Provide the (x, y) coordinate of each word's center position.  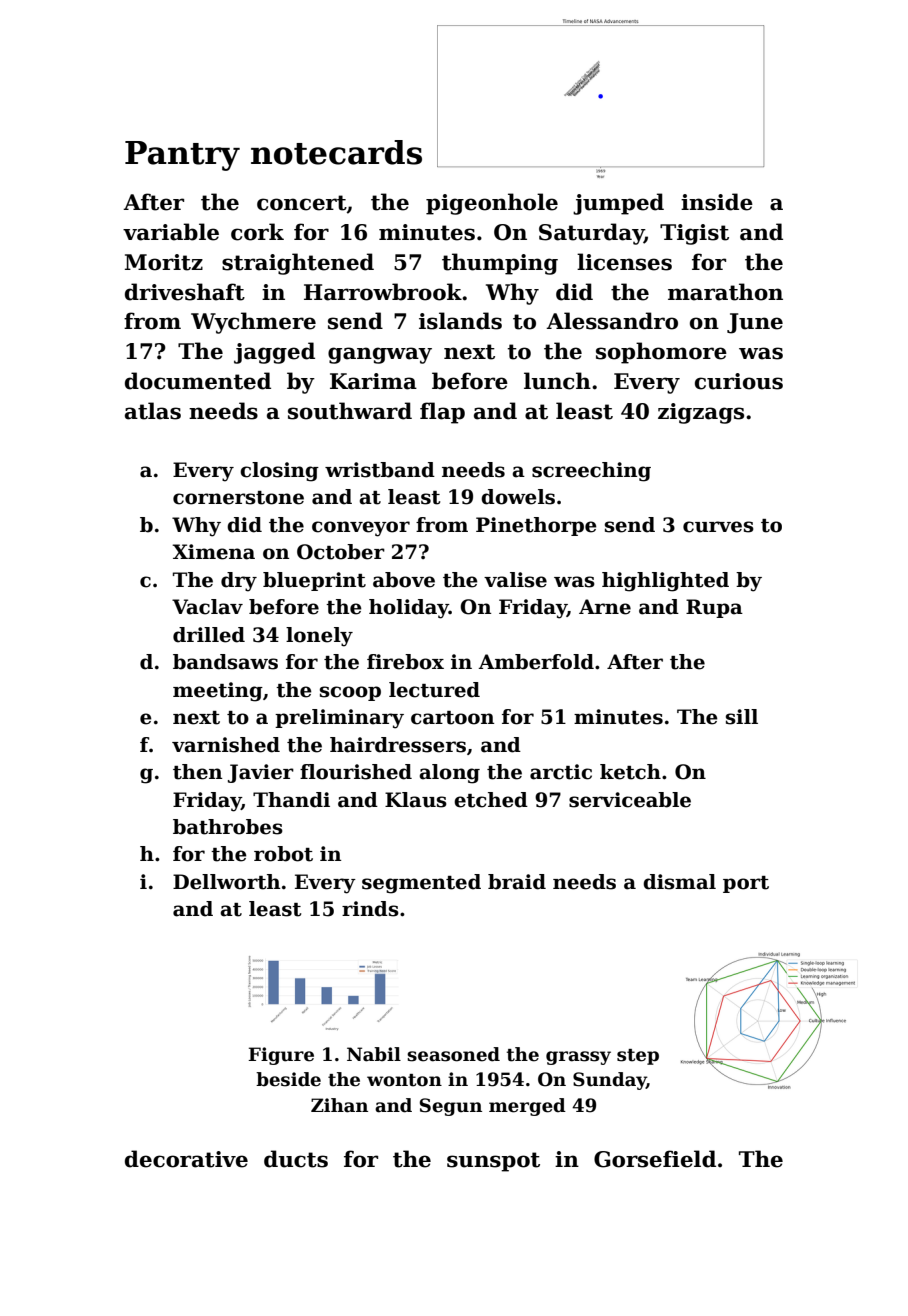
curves (718, 527)
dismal (679, 882)
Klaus (416, 800)
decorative (186, 1159)
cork (257, 232)
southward (350, 411)
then (197, 772)
